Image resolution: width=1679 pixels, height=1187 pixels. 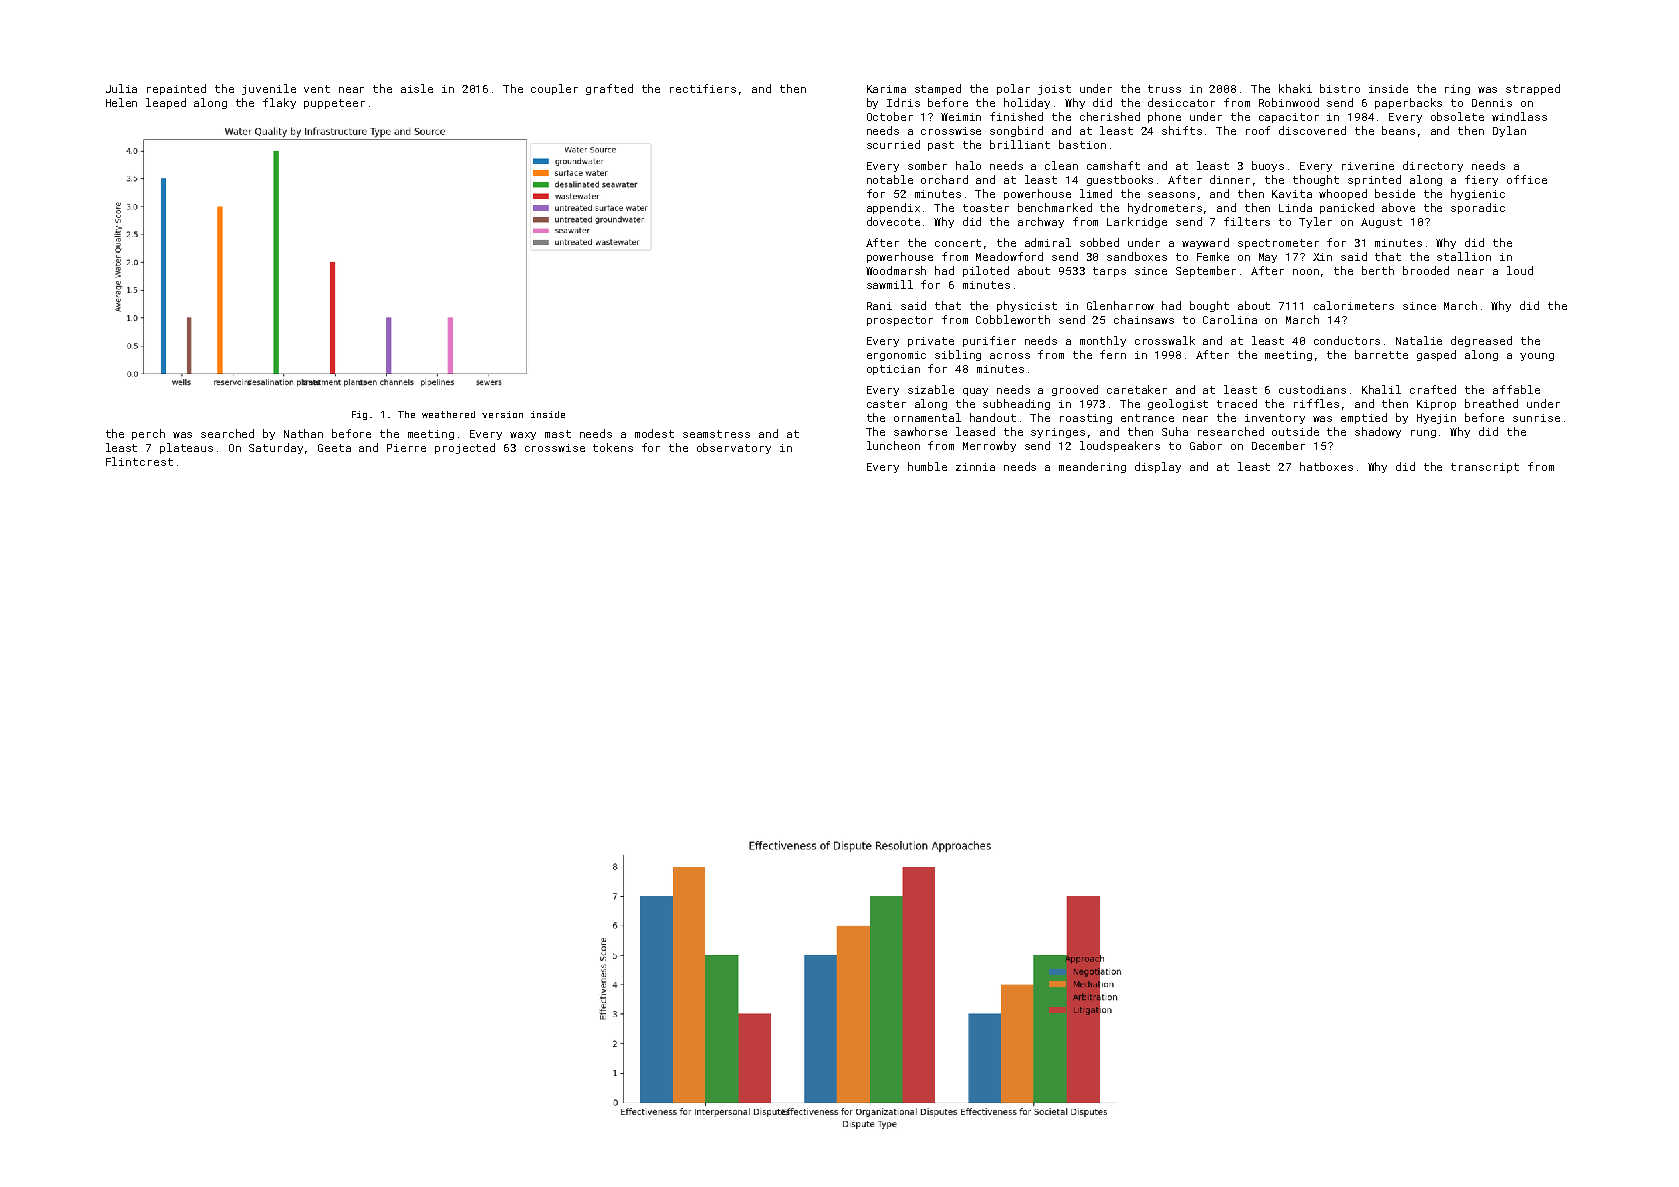 I want to click on perch, so click(x=148, y=434).
